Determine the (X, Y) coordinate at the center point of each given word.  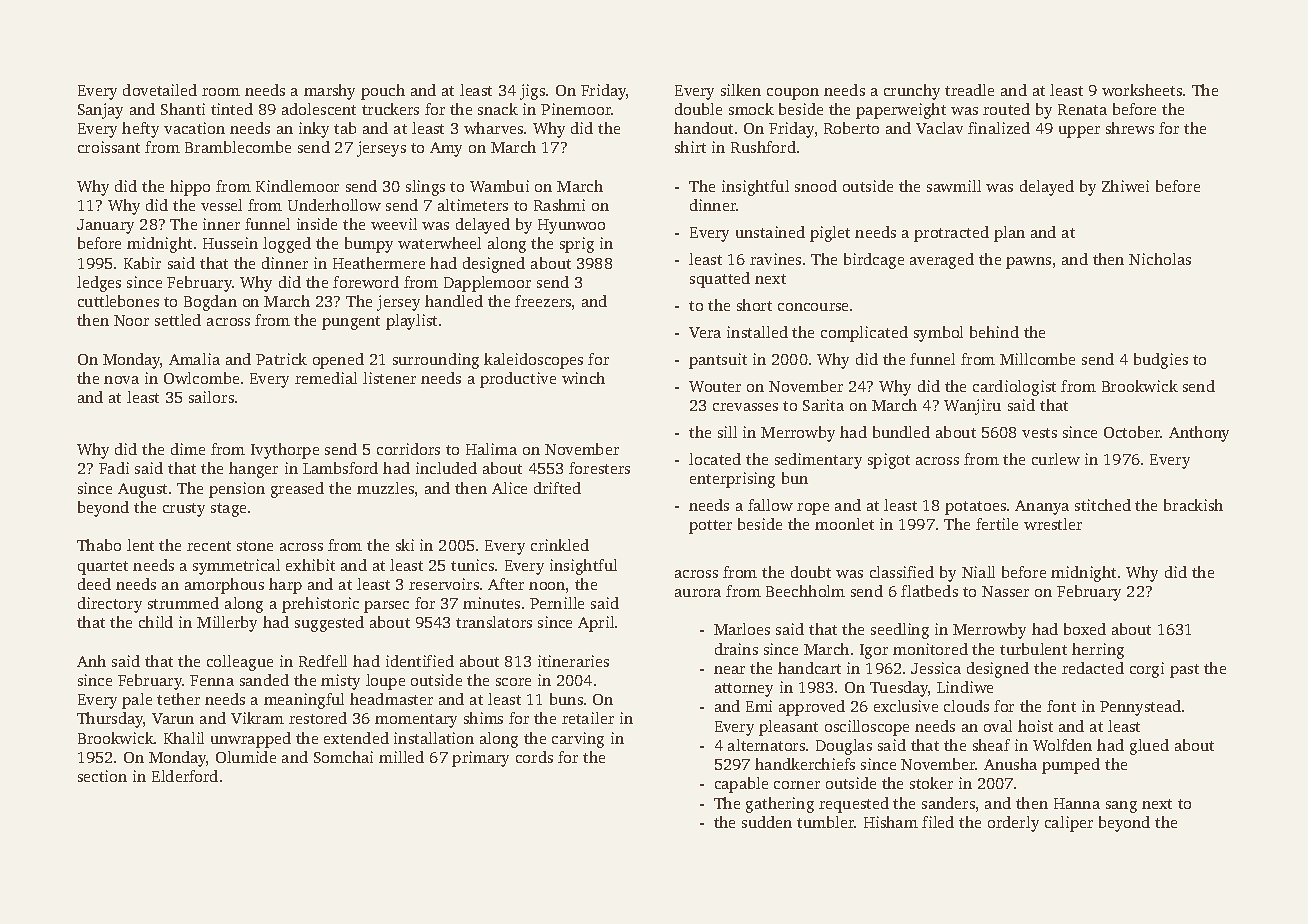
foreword (366, 282)
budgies (1161, 361)
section (102, 776)
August (142, 490)
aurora (698, 593)
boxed (1085, 629)
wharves (493, 128)
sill (727, 432)
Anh (91, 661)
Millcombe (1037, 359)
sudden (767, 822)
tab (345, 128)
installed (757, 332)
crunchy (912, 92)
